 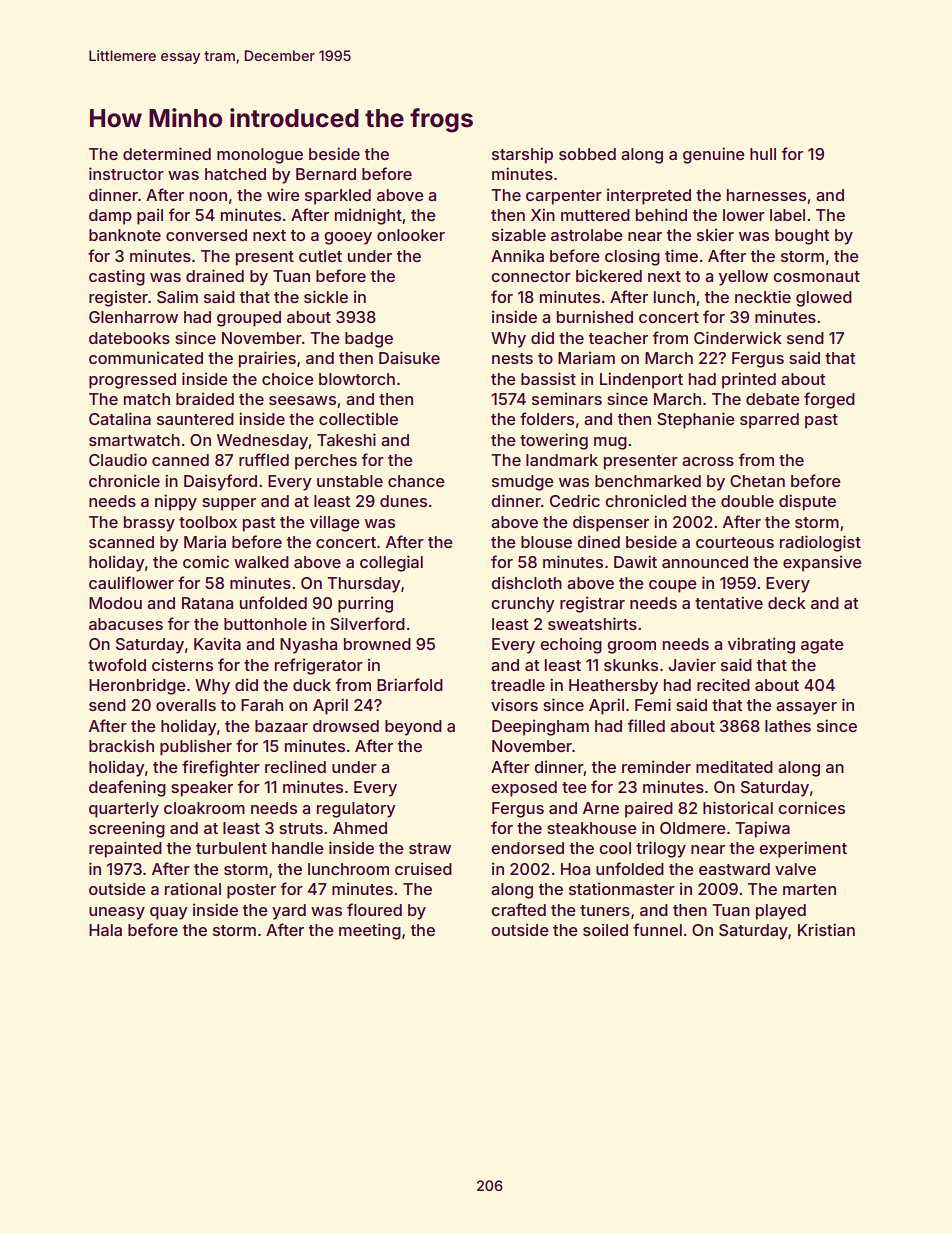 I want to click on starship, so click(x=522, y=155).
